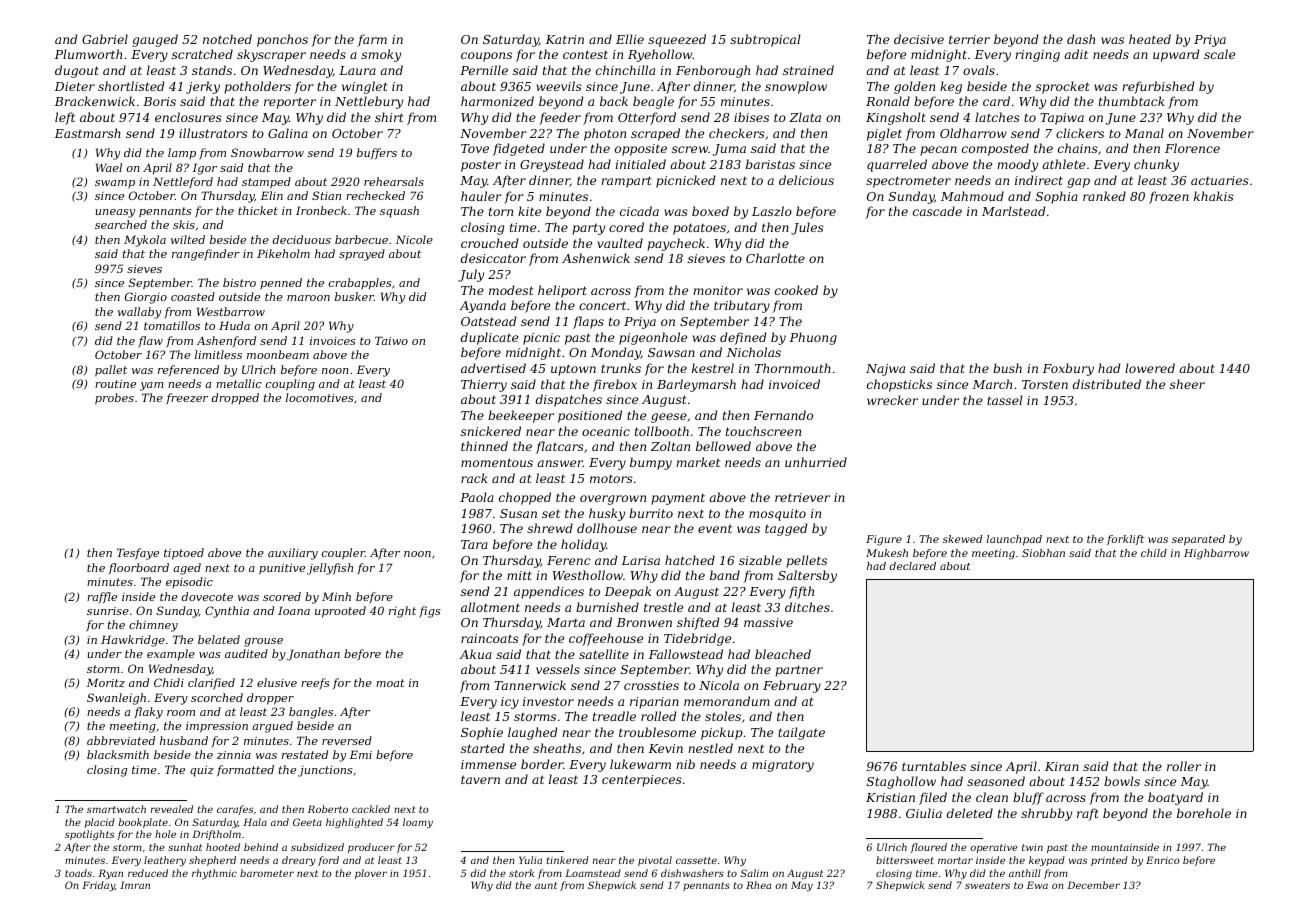  Describe the element at coordinates (1187, 384) in the screenshot. I see `sheer` at that location.
